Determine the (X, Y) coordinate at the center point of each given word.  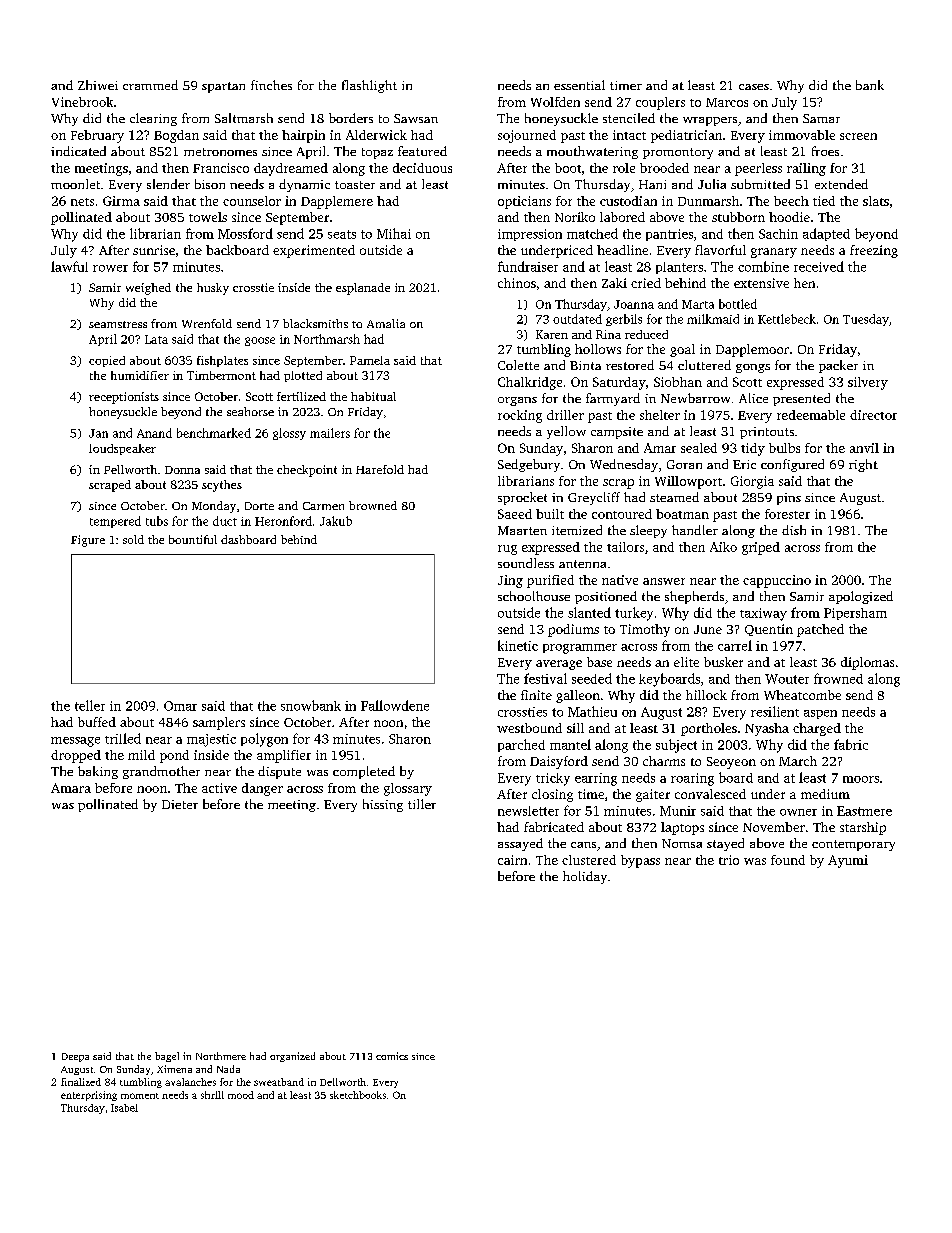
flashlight (369, 86)
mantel (570, 744)
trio (729, 860)
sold (133, 539)
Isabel (124, 1108)
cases (754, 87)
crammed (150, 85)
